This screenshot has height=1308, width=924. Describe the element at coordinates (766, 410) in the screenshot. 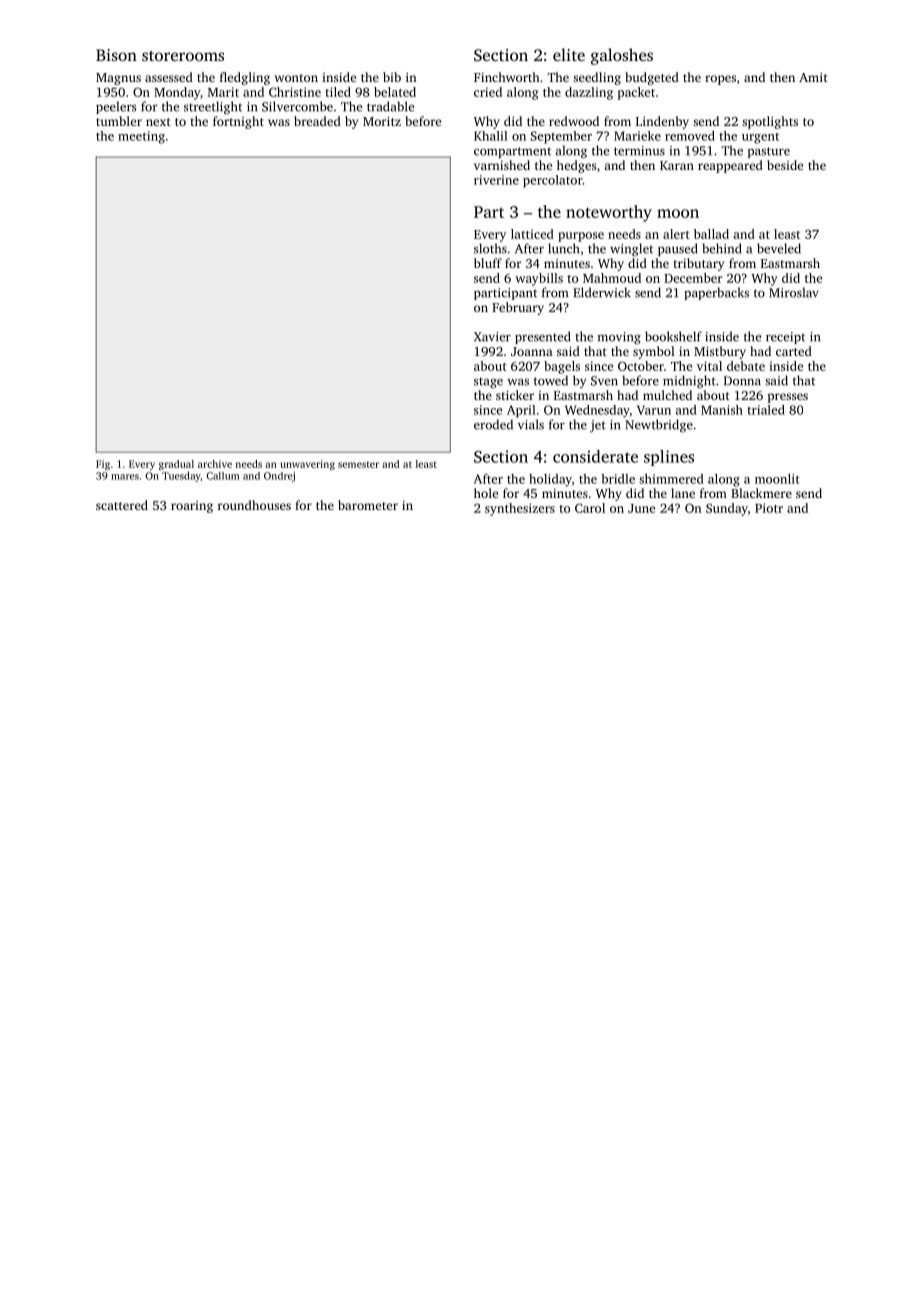

I see `trialed` at that location.
